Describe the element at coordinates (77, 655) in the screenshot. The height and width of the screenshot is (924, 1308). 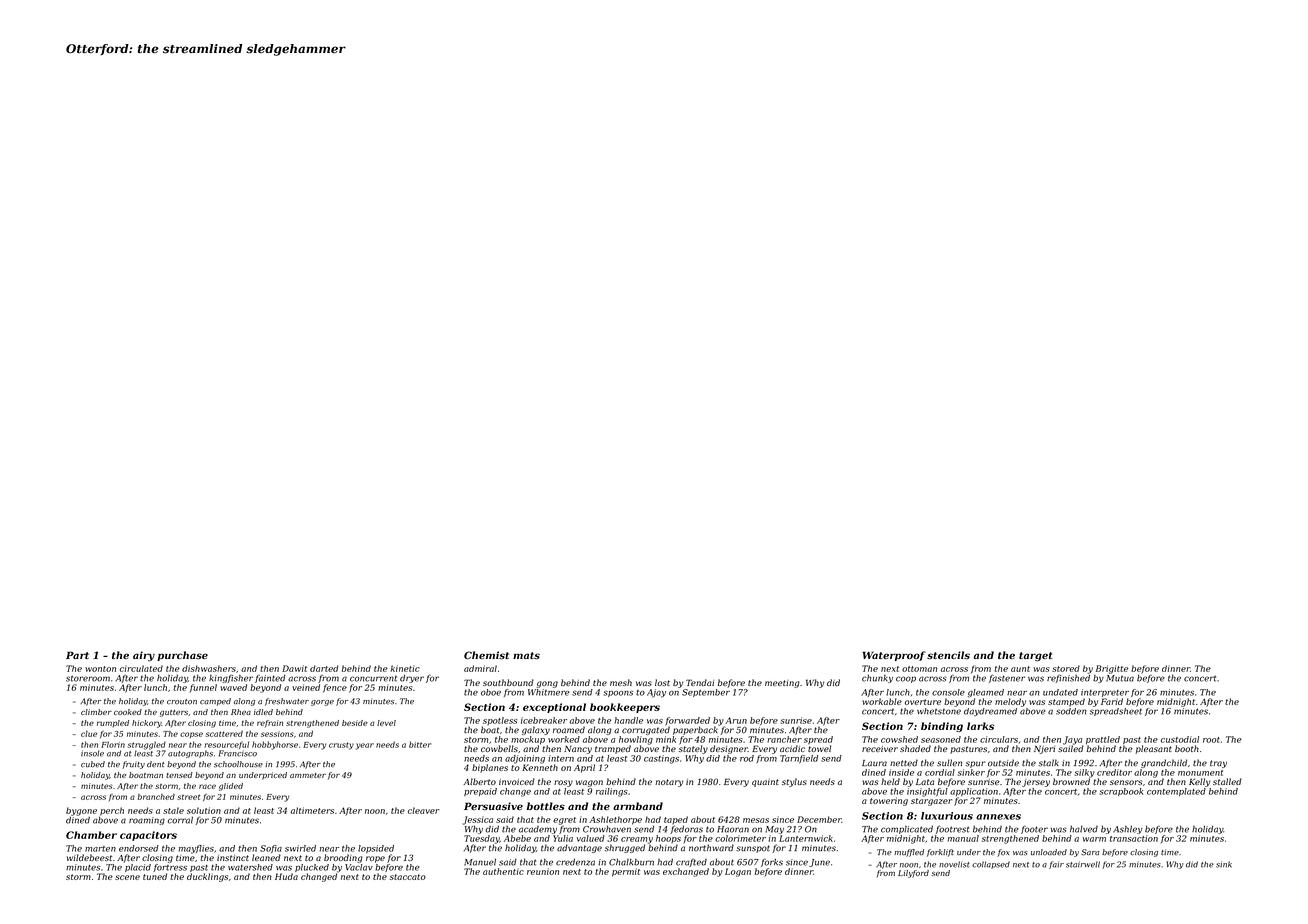
I see `Part` at that location.
